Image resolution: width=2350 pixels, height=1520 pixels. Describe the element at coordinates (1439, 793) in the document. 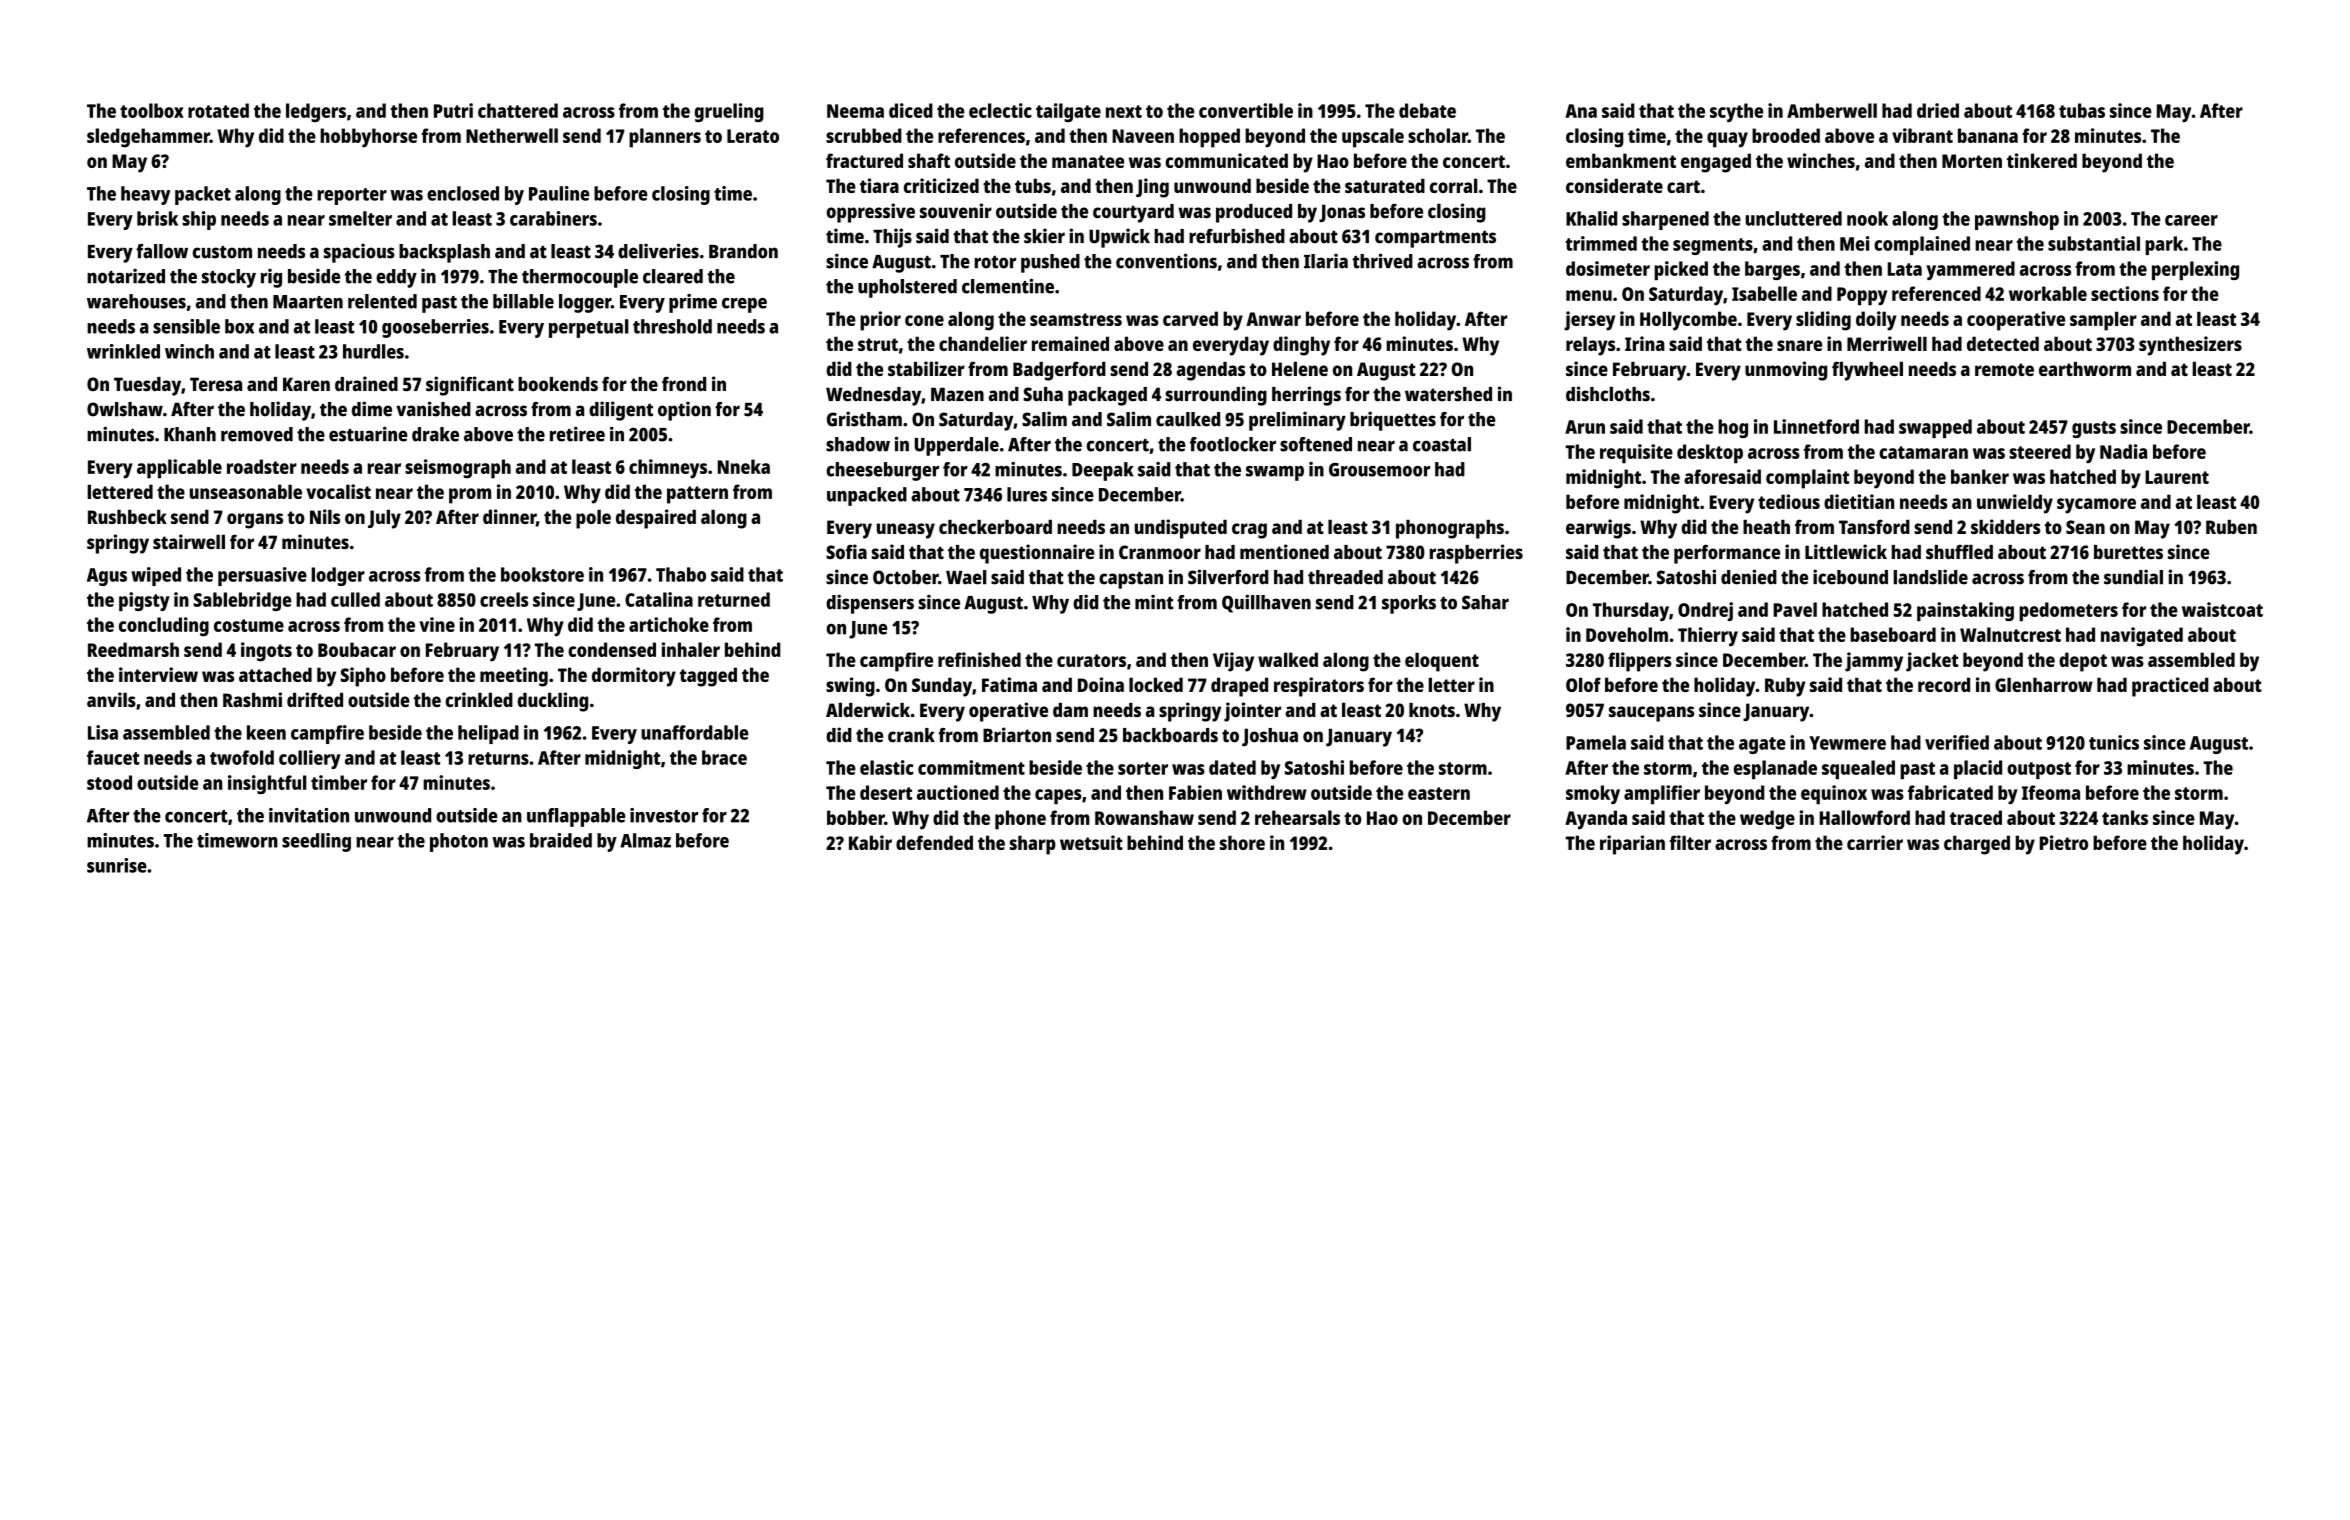

I see `eastern` at that location.
